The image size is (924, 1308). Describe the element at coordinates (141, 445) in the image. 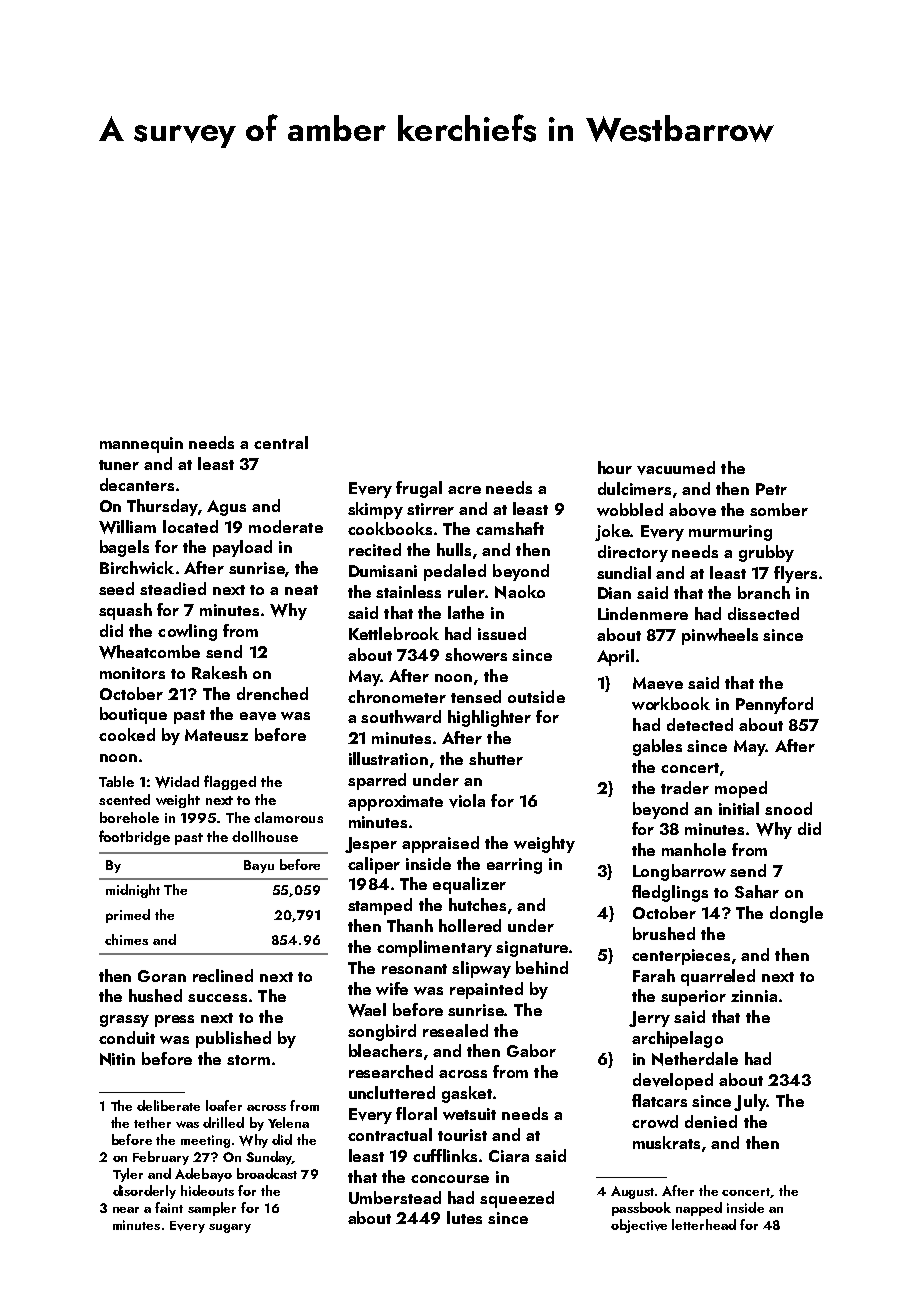

I see `mannequin` at that location.
